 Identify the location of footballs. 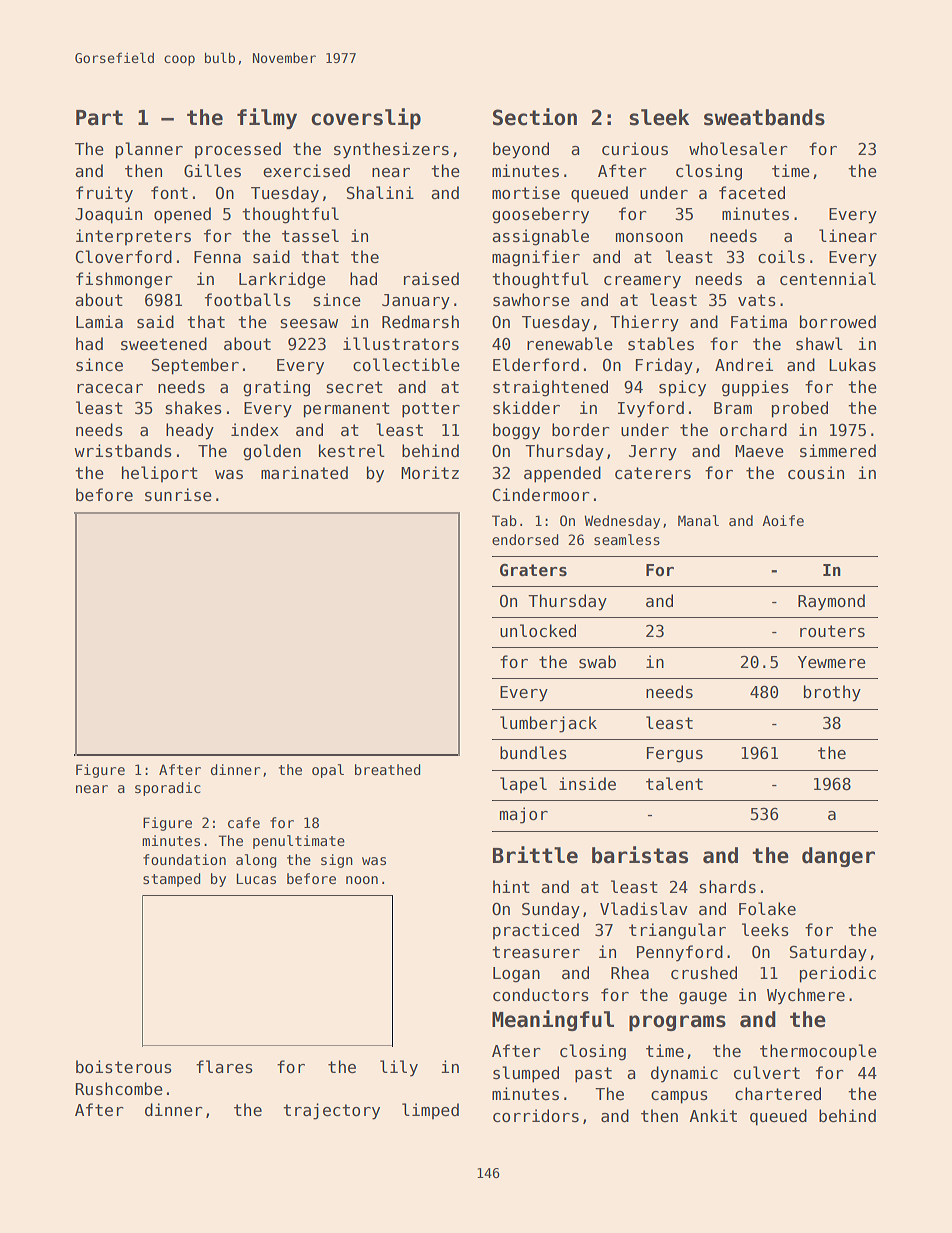
(248, 300).
